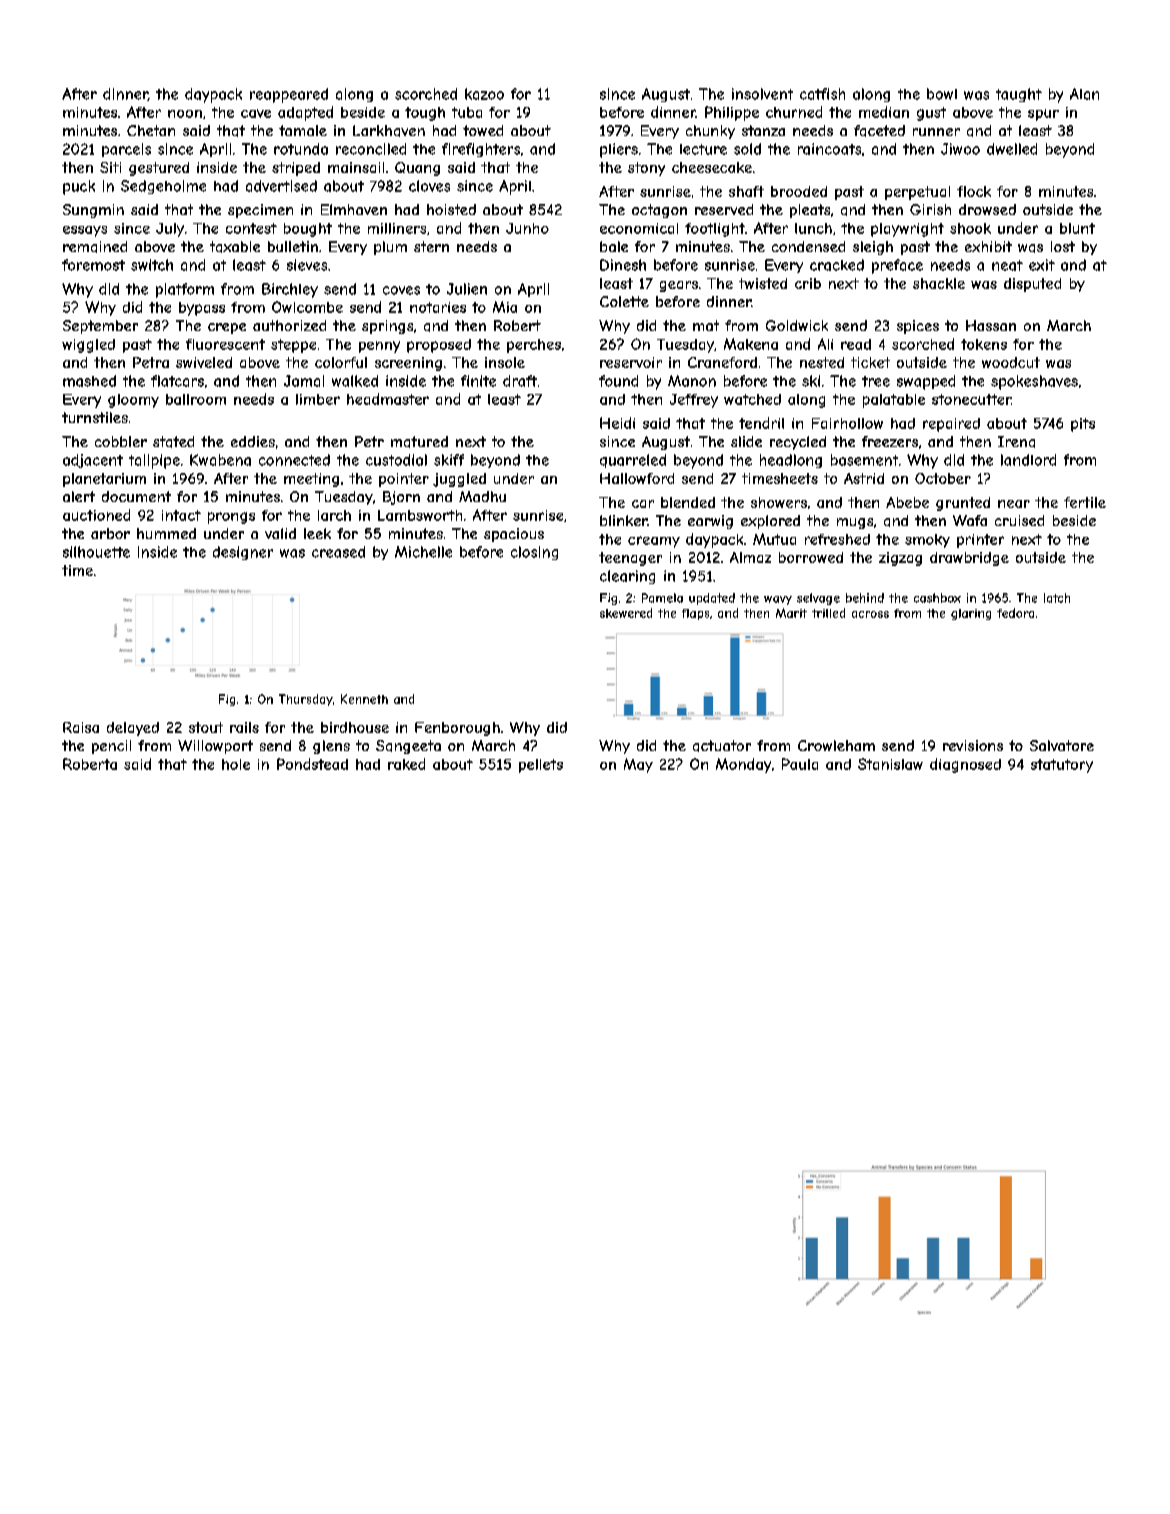 This screenshot has width=1170, height=1514. What do you see at coordinates (483, 130) in the screenshot?
I see `towed` at bounding box center [483, 130].
